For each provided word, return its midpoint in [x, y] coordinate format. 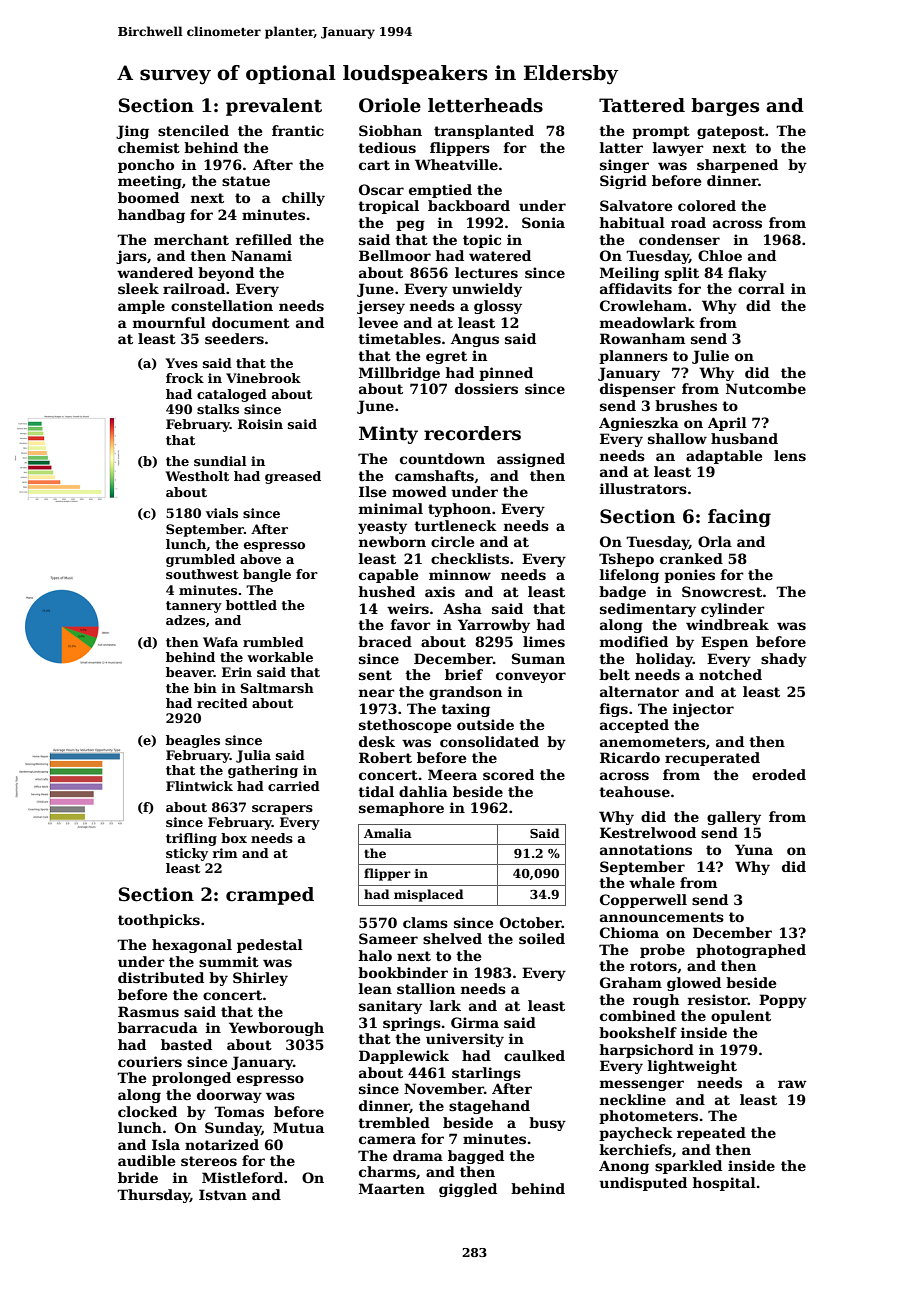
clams [425, 922]
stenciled [193, 130]
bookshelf [638, 1032]
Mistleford [242, 1177]
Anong [624, 1167]
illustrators [643, 488]
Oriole [390, 105]
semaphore [401, 809]
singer [624, 166]
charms [387, 1171]
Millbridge [399, 374]
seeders [234, 338]
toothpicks [159, 921]
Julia [253, 756]
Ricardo [630, 757]
